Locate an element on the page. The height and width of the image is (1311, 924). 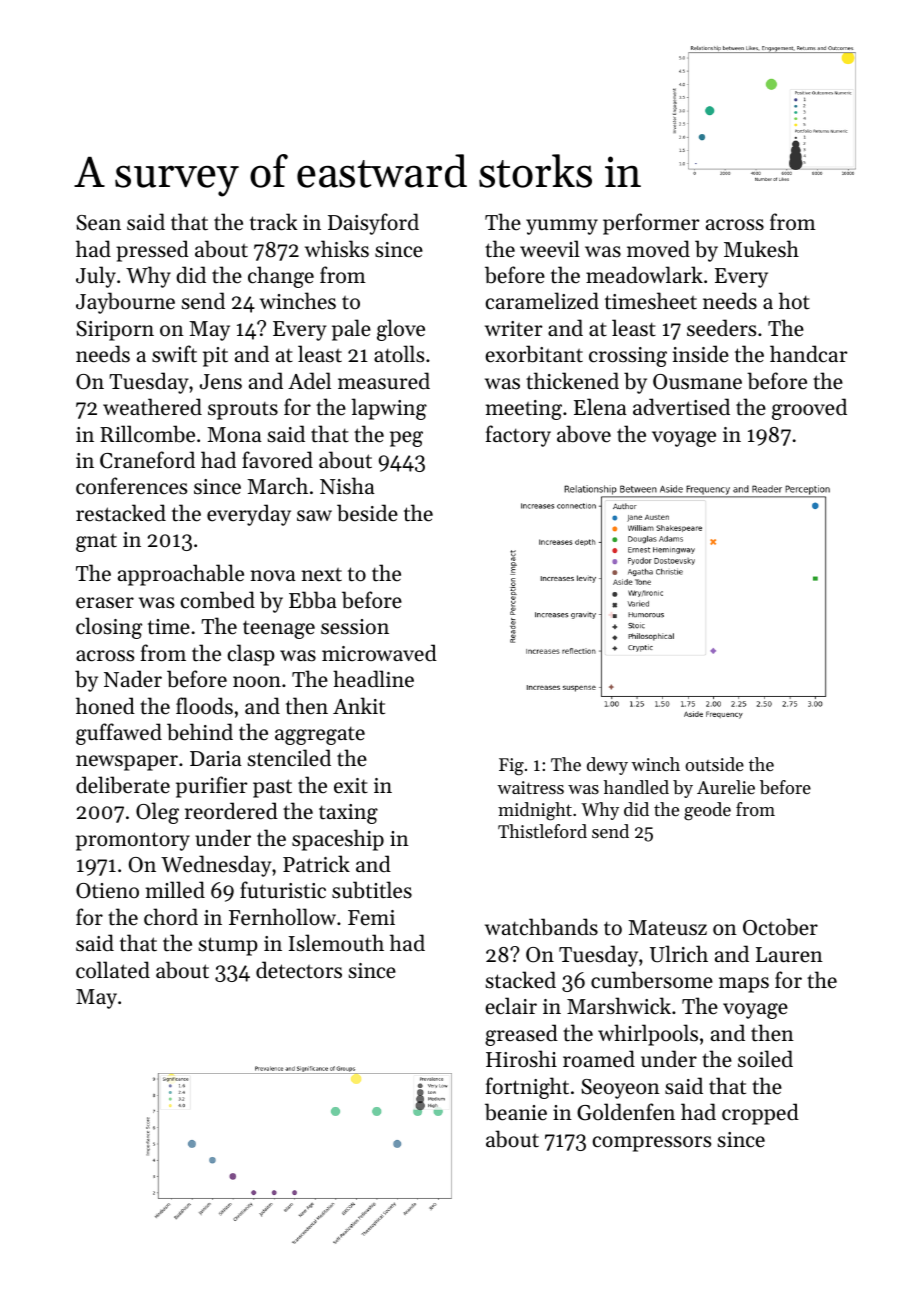
collated is located at coordinates (113, 970).
